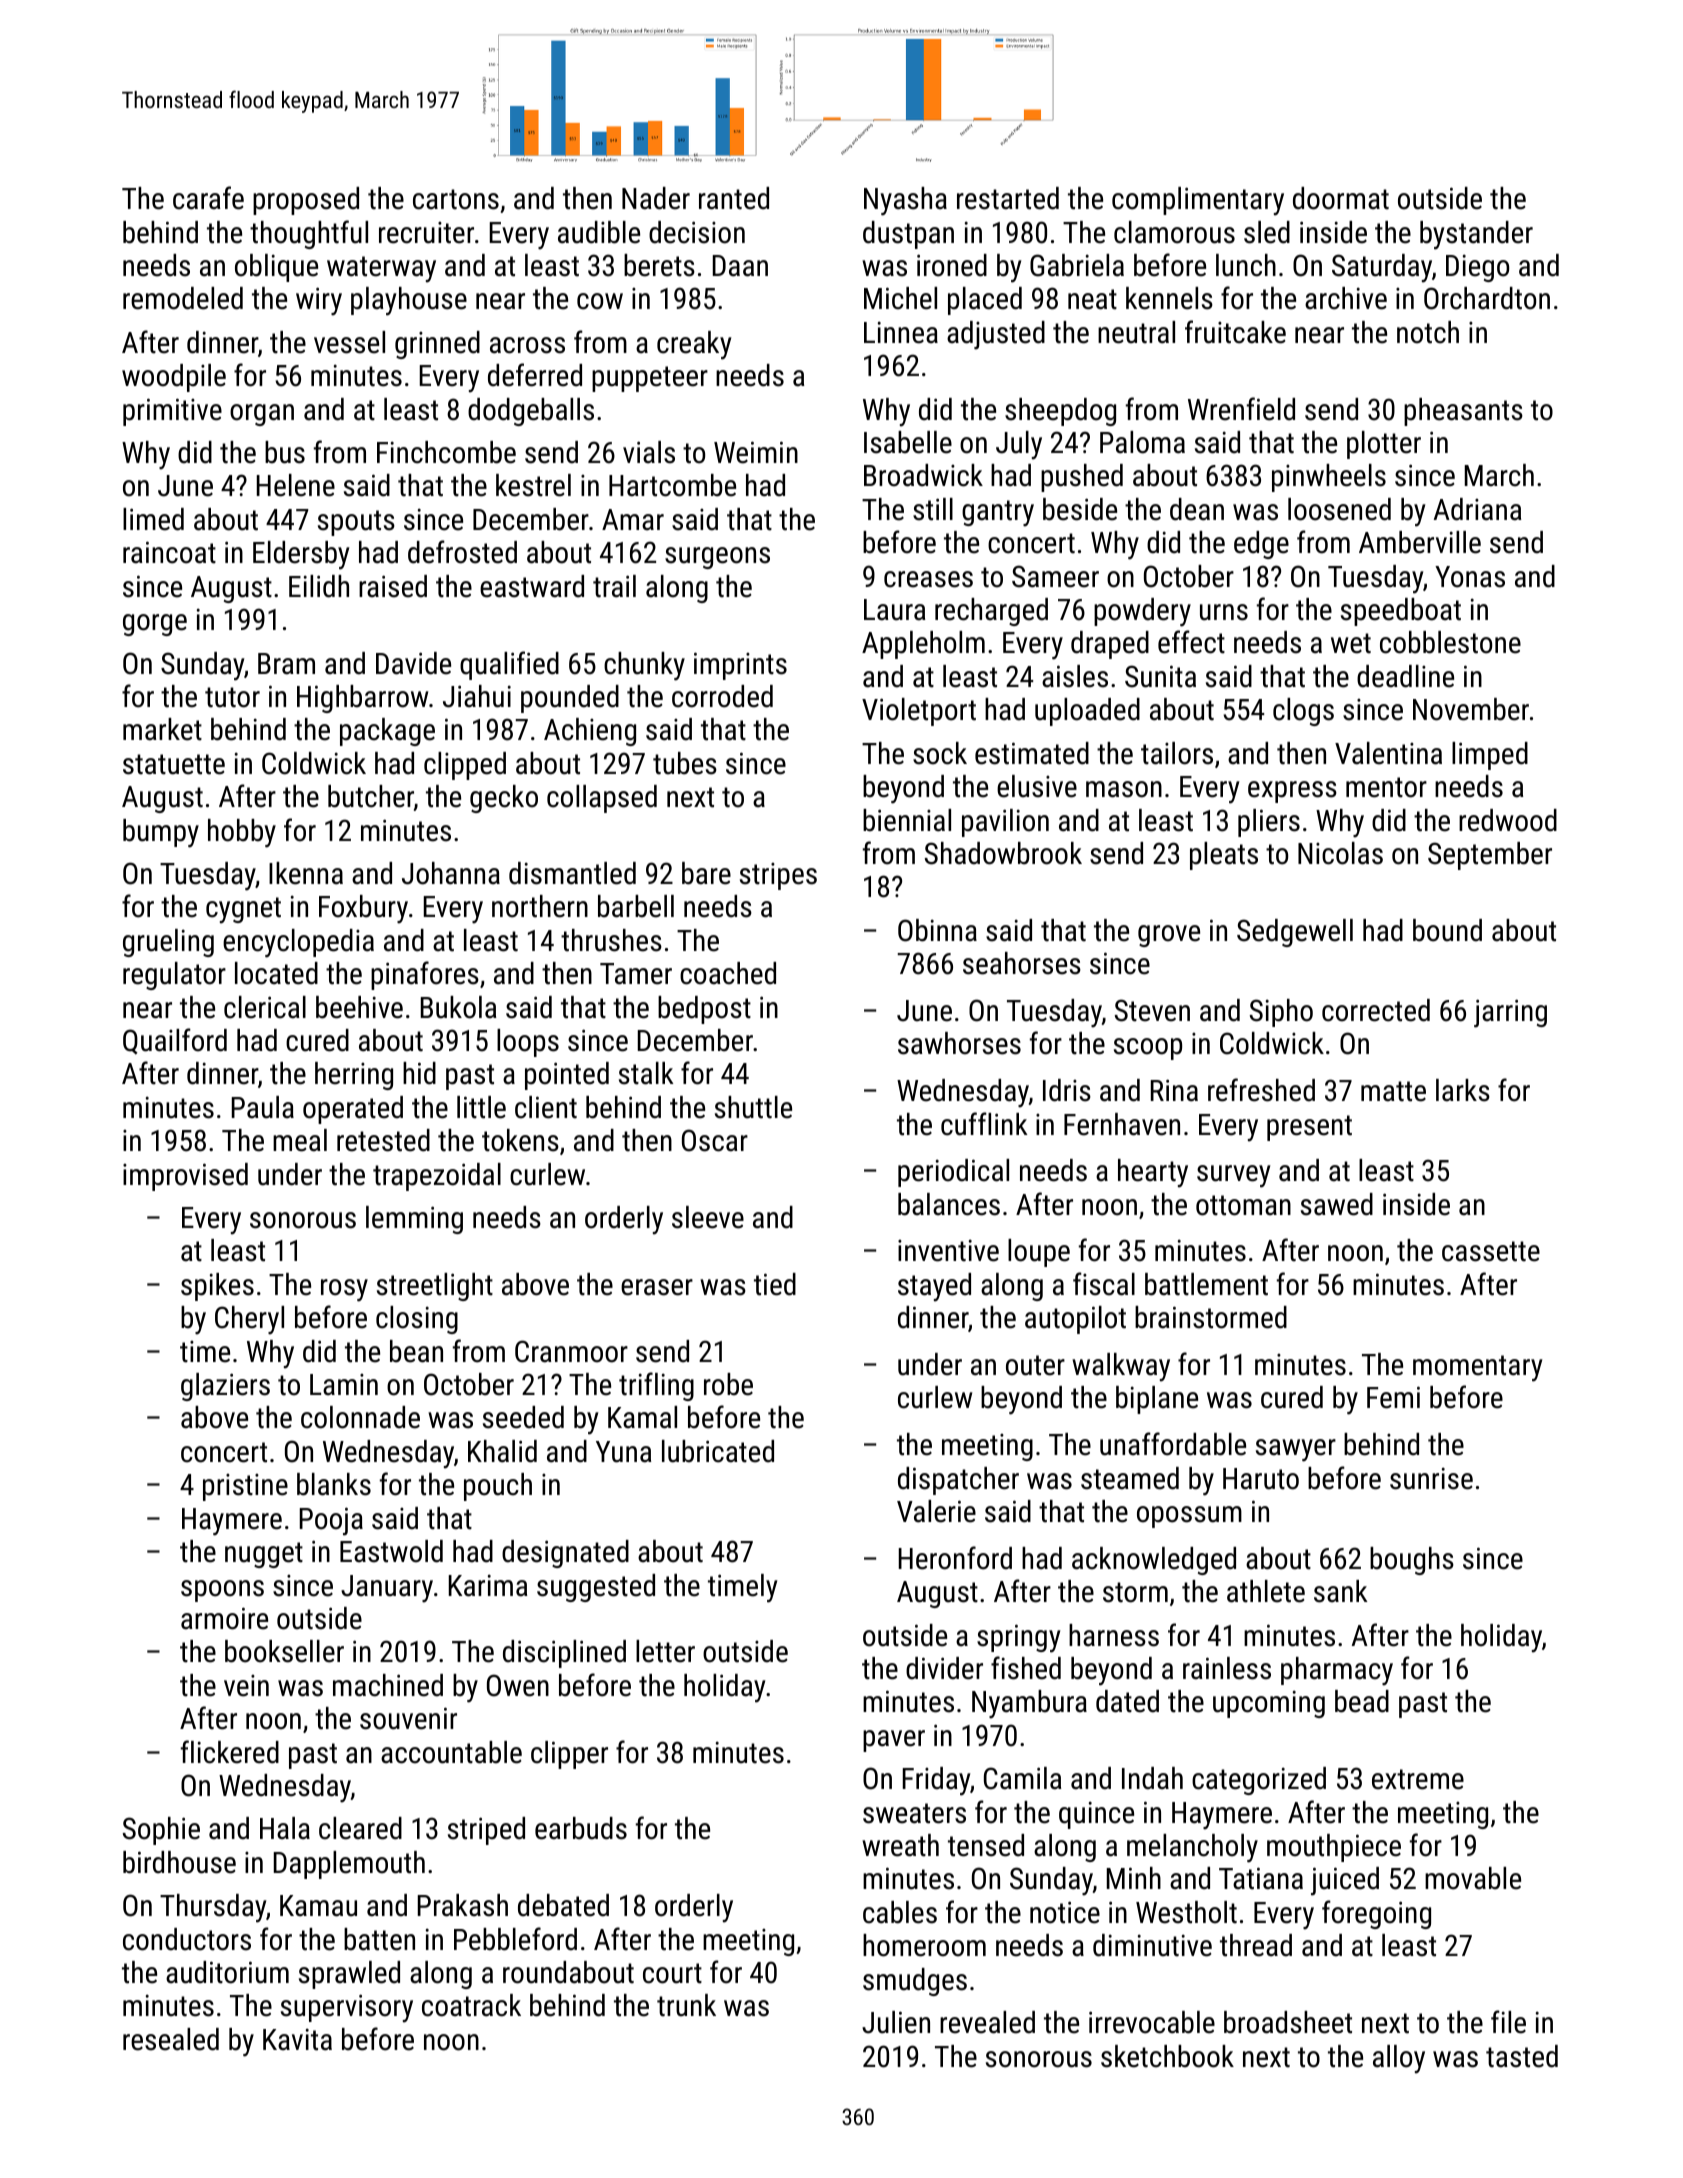 The image size is (1683, 2178). Describe the element at coordinates (285, 452) in the document. I see `bus` at that location.
